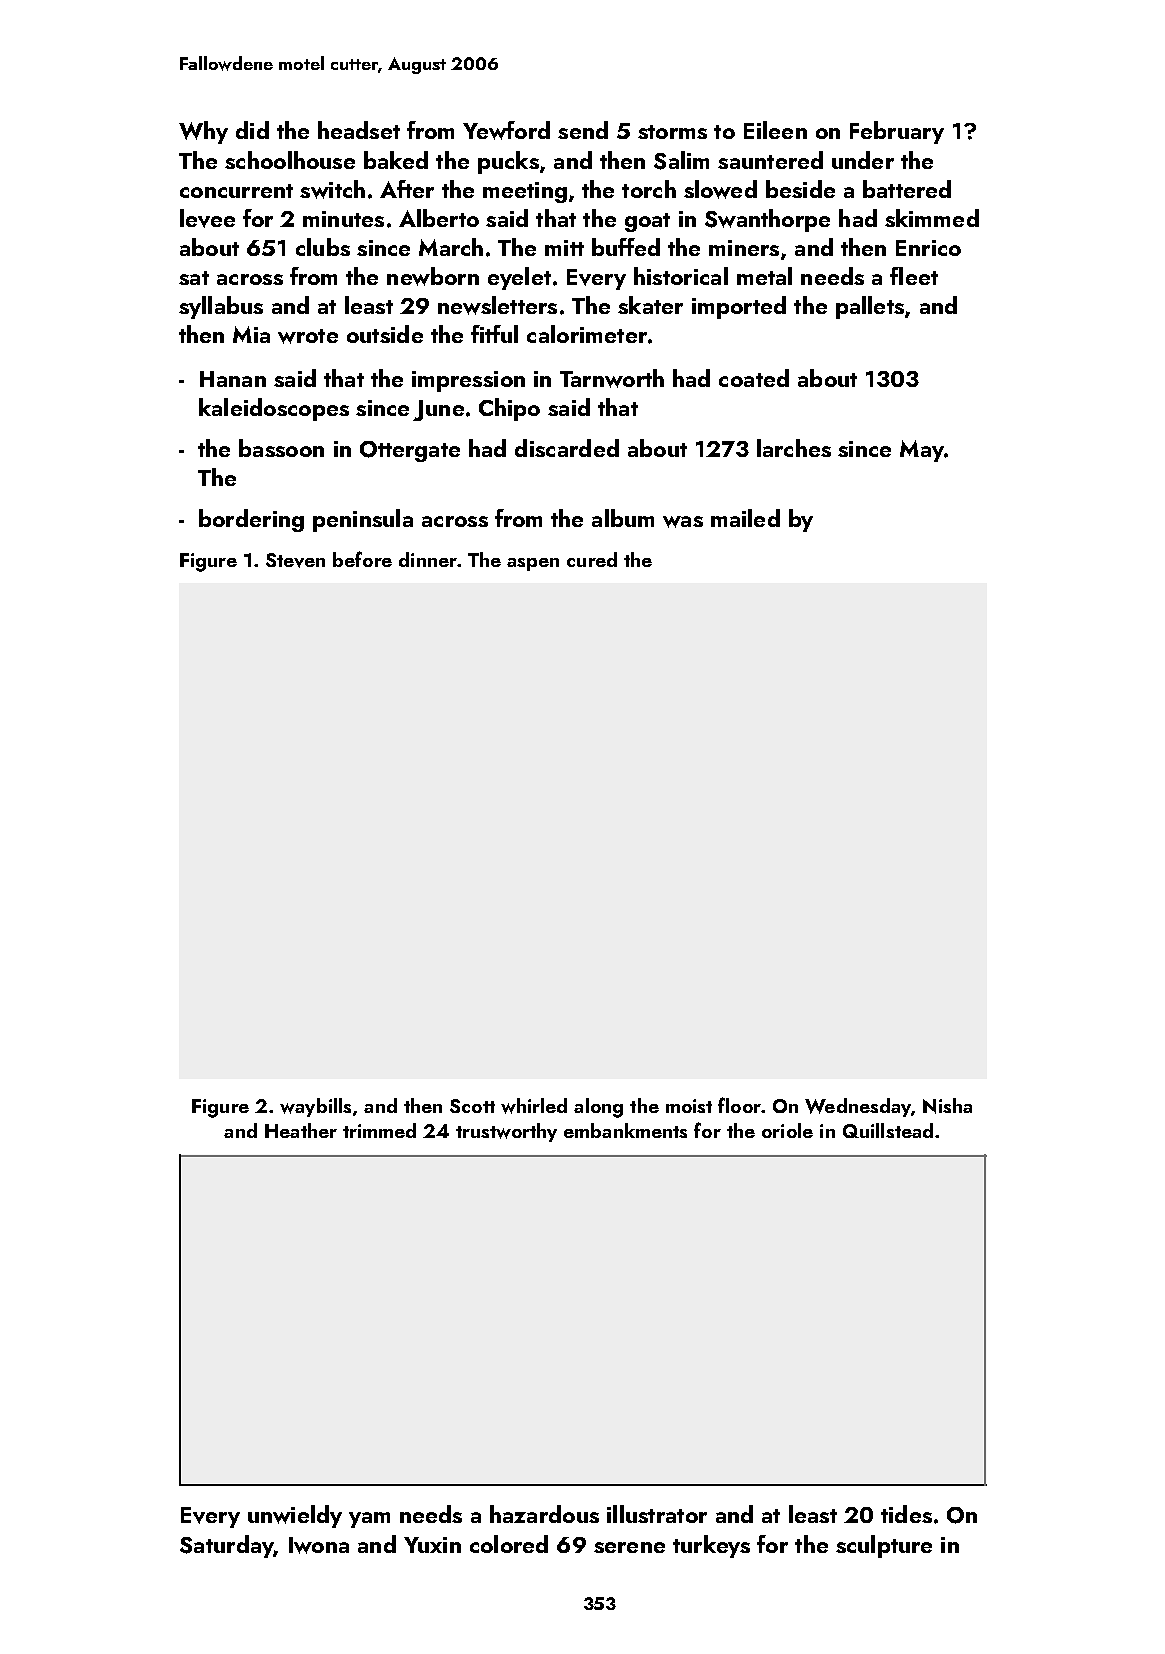  Describe the element at coordinates (359, 130) in the image. I see `headset` at that location.
